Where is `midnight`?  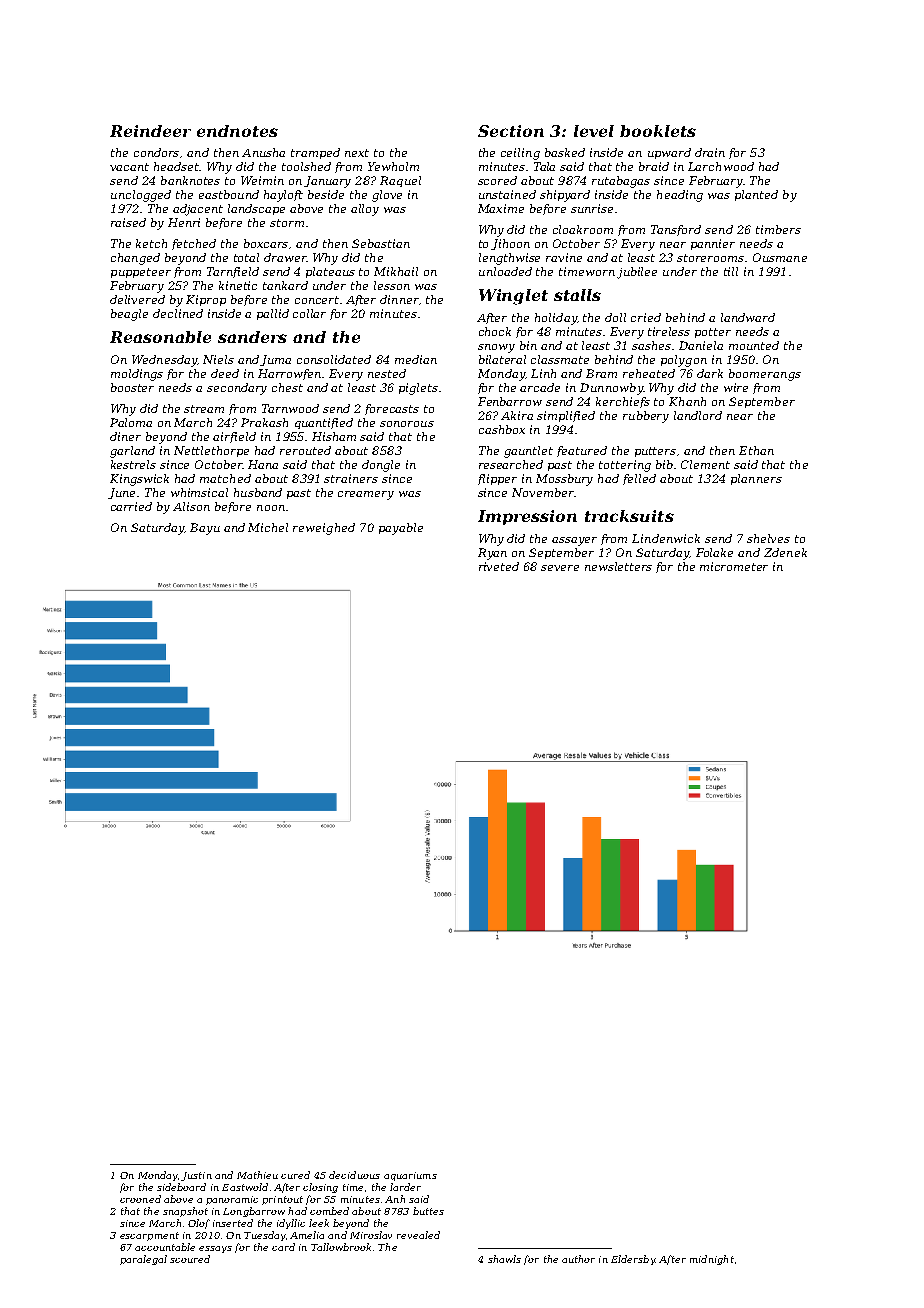
midnight is located at coordinates (712, 1260).
